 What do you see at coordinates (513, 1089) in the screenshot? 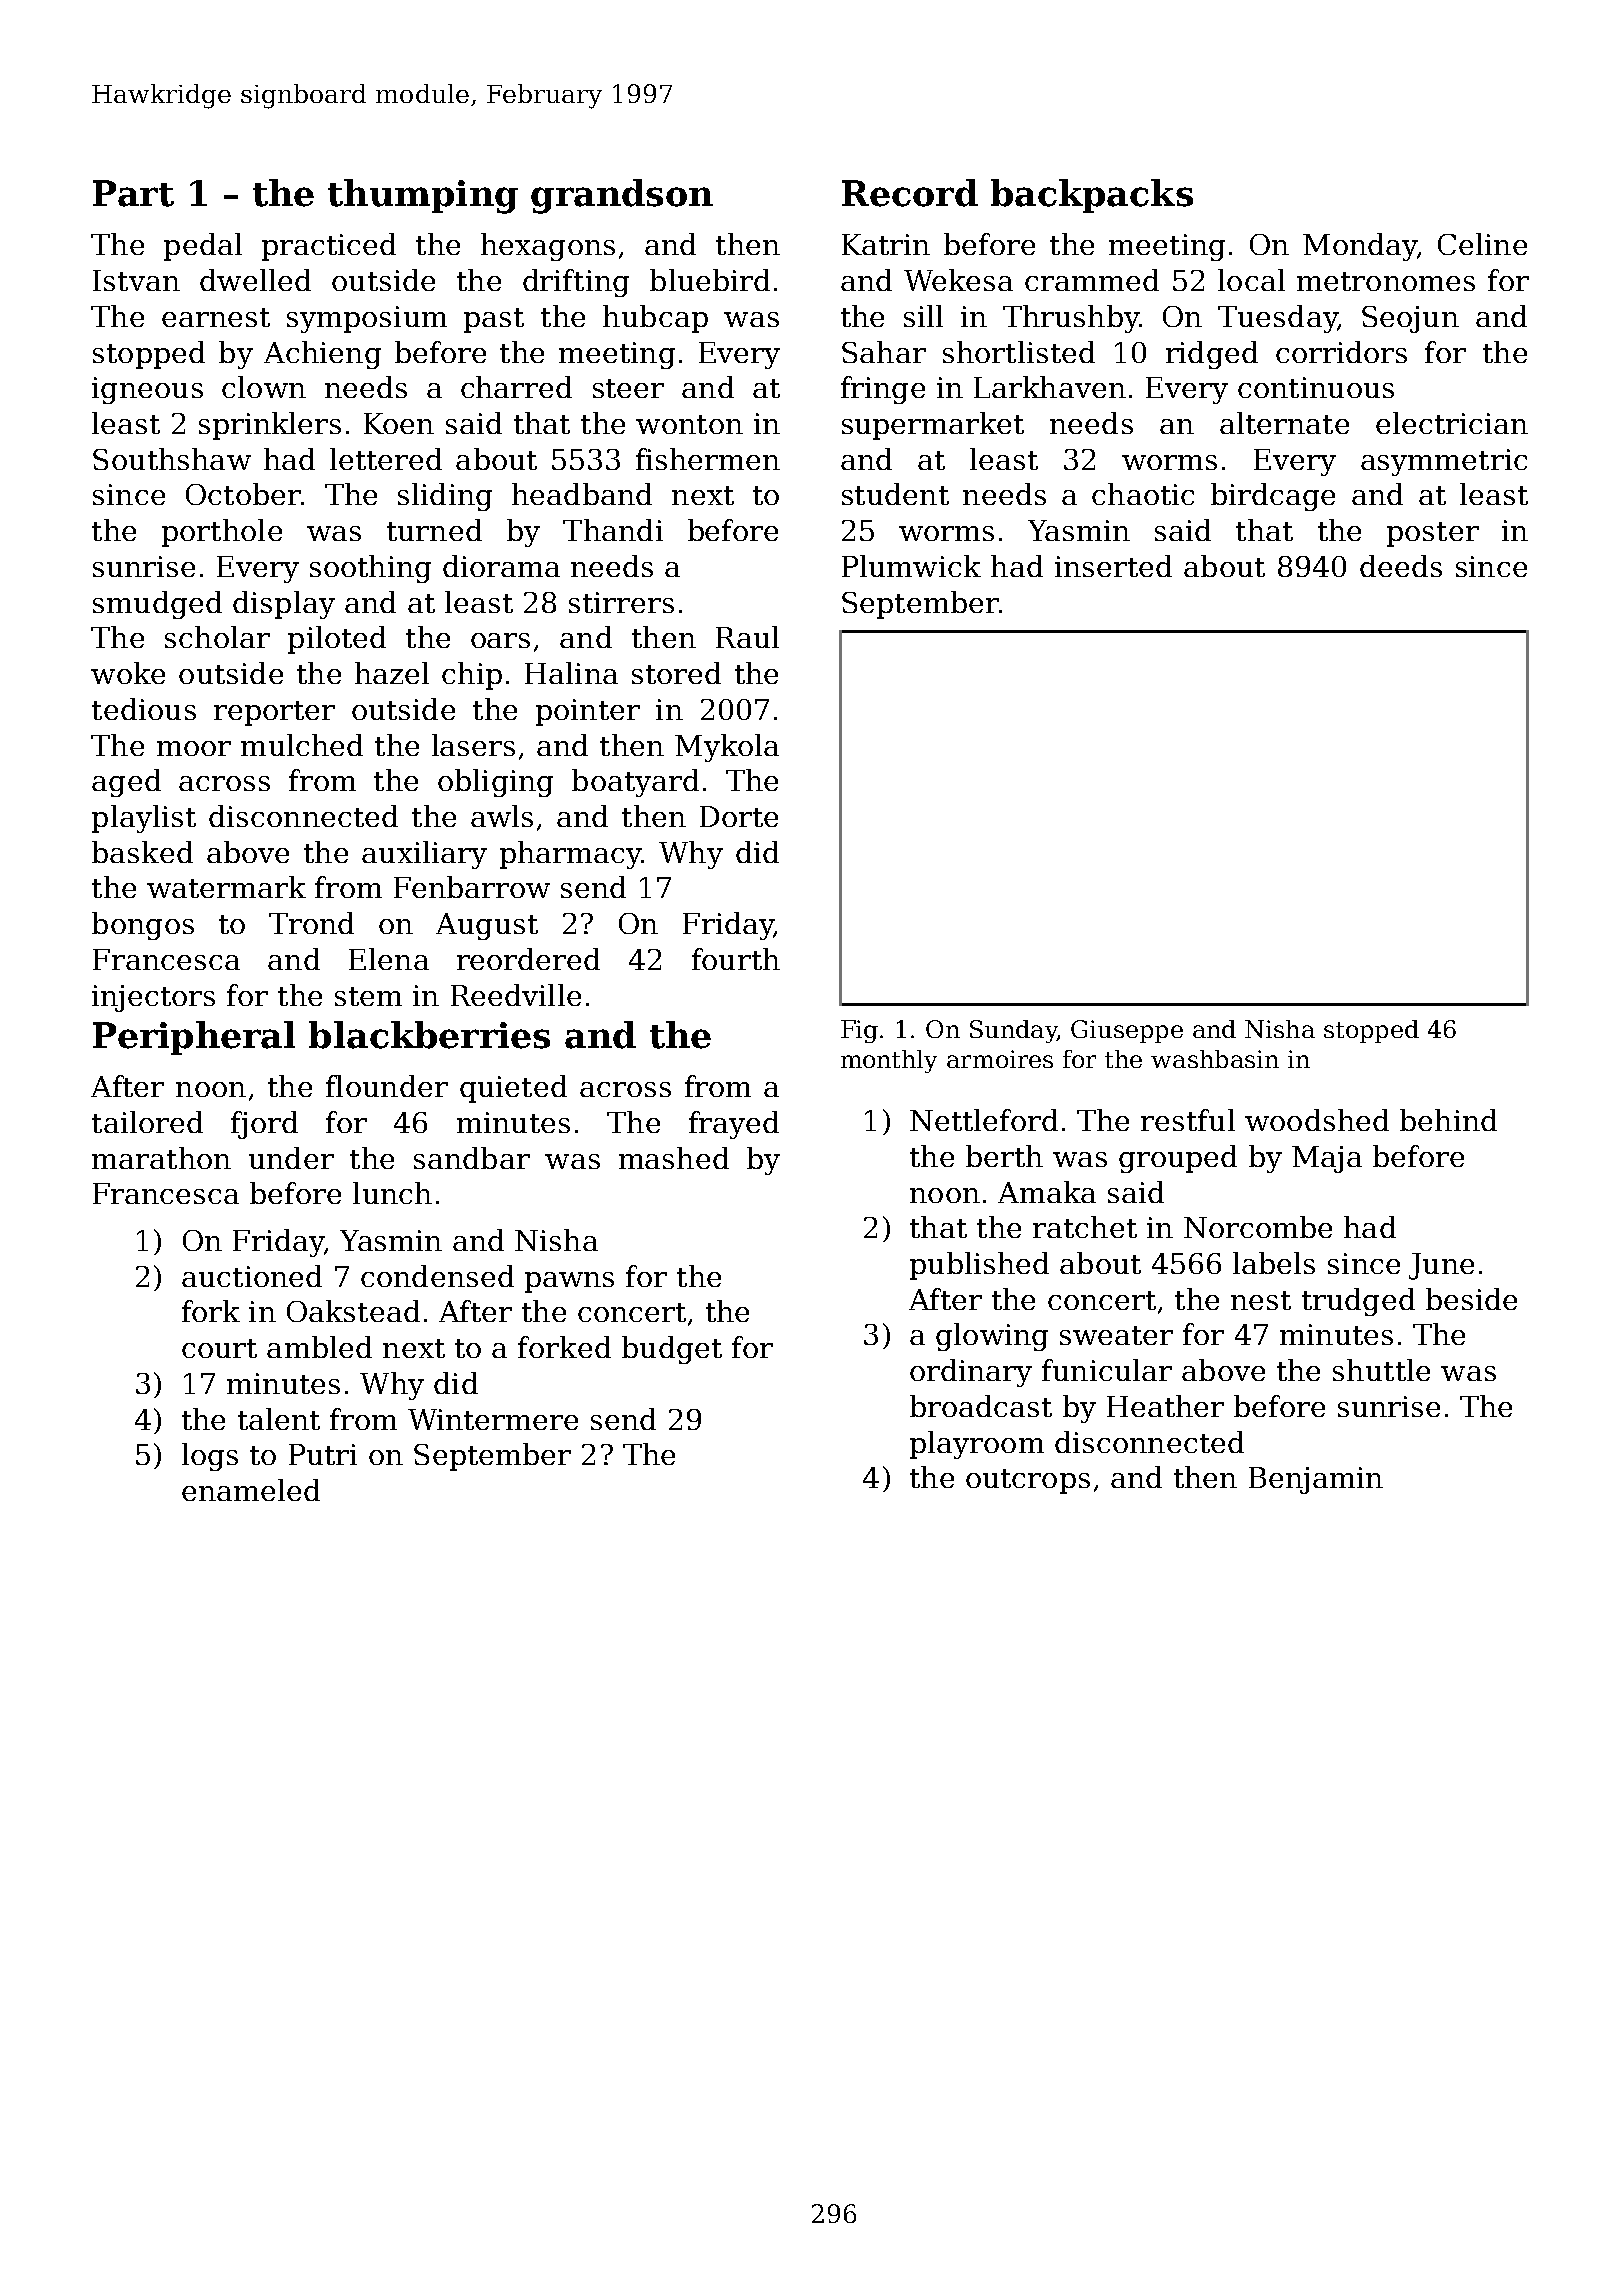
I see `quieted` at bounding box center [513, 1089].
